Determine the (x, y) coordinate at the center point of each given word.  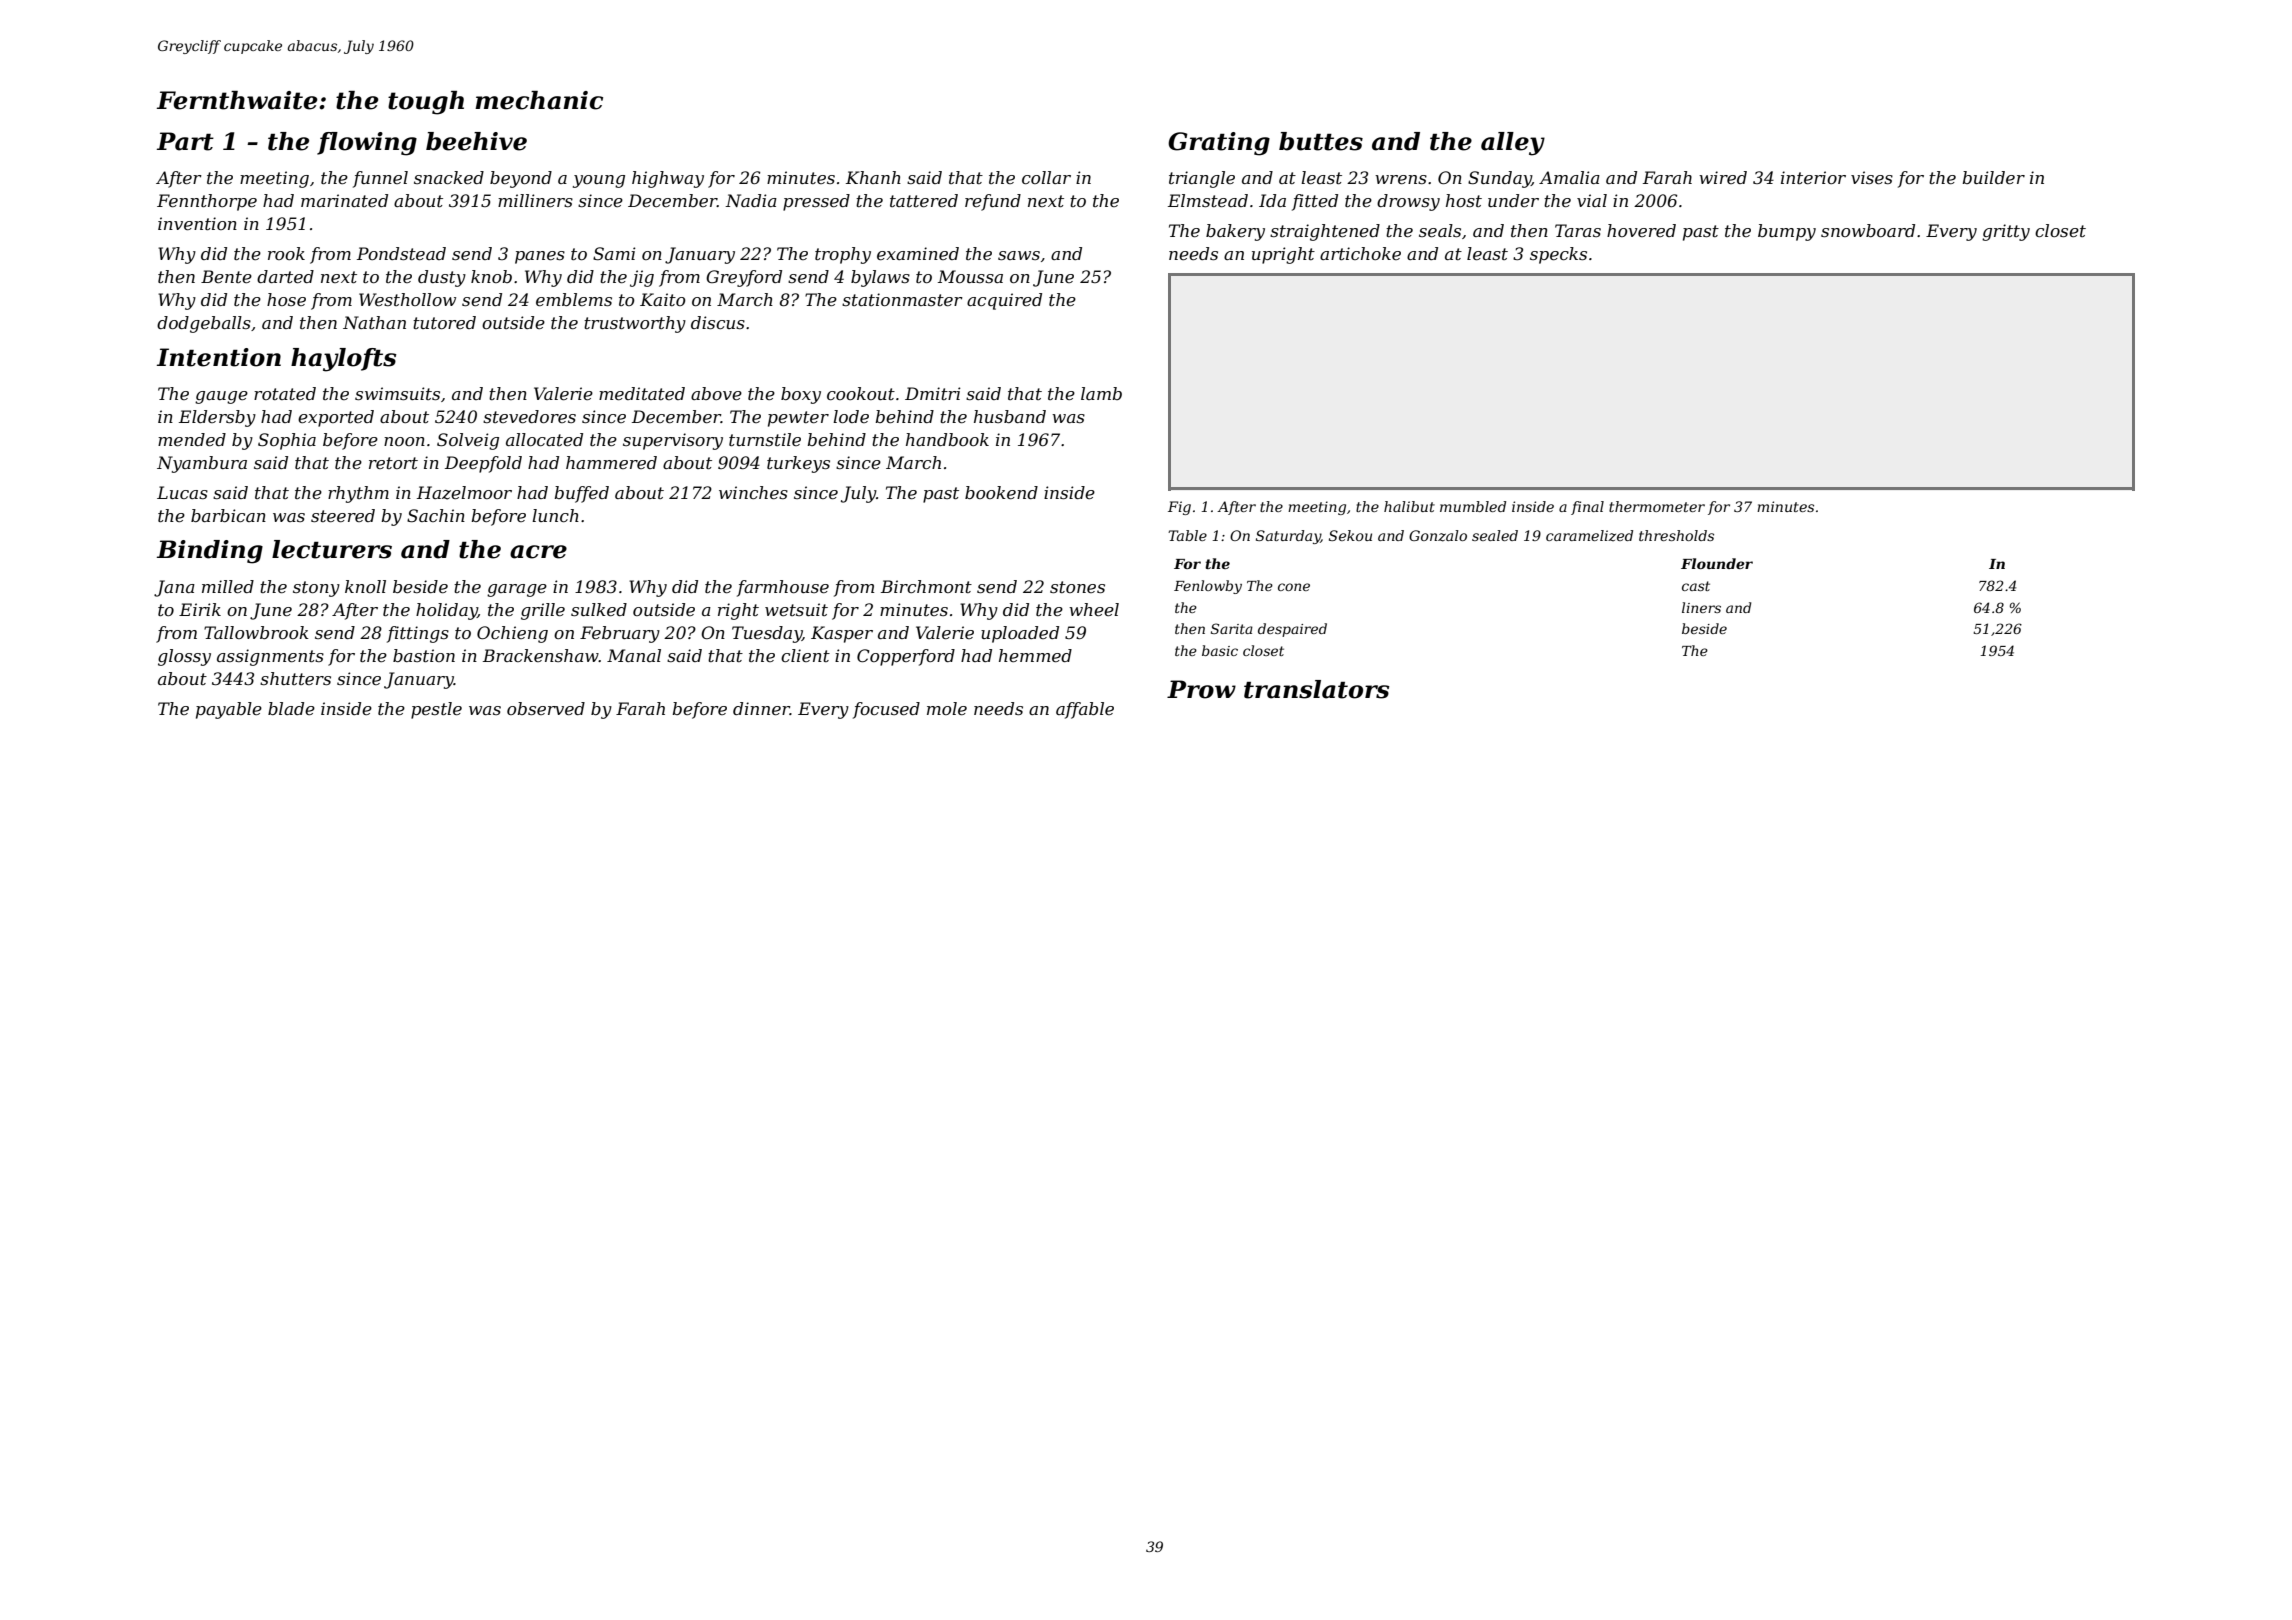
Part (185, 141)
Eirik (200, 609)
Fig (1179, 508)
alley (1513, 144)
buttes (1321, 141)
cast (1696, 586)
